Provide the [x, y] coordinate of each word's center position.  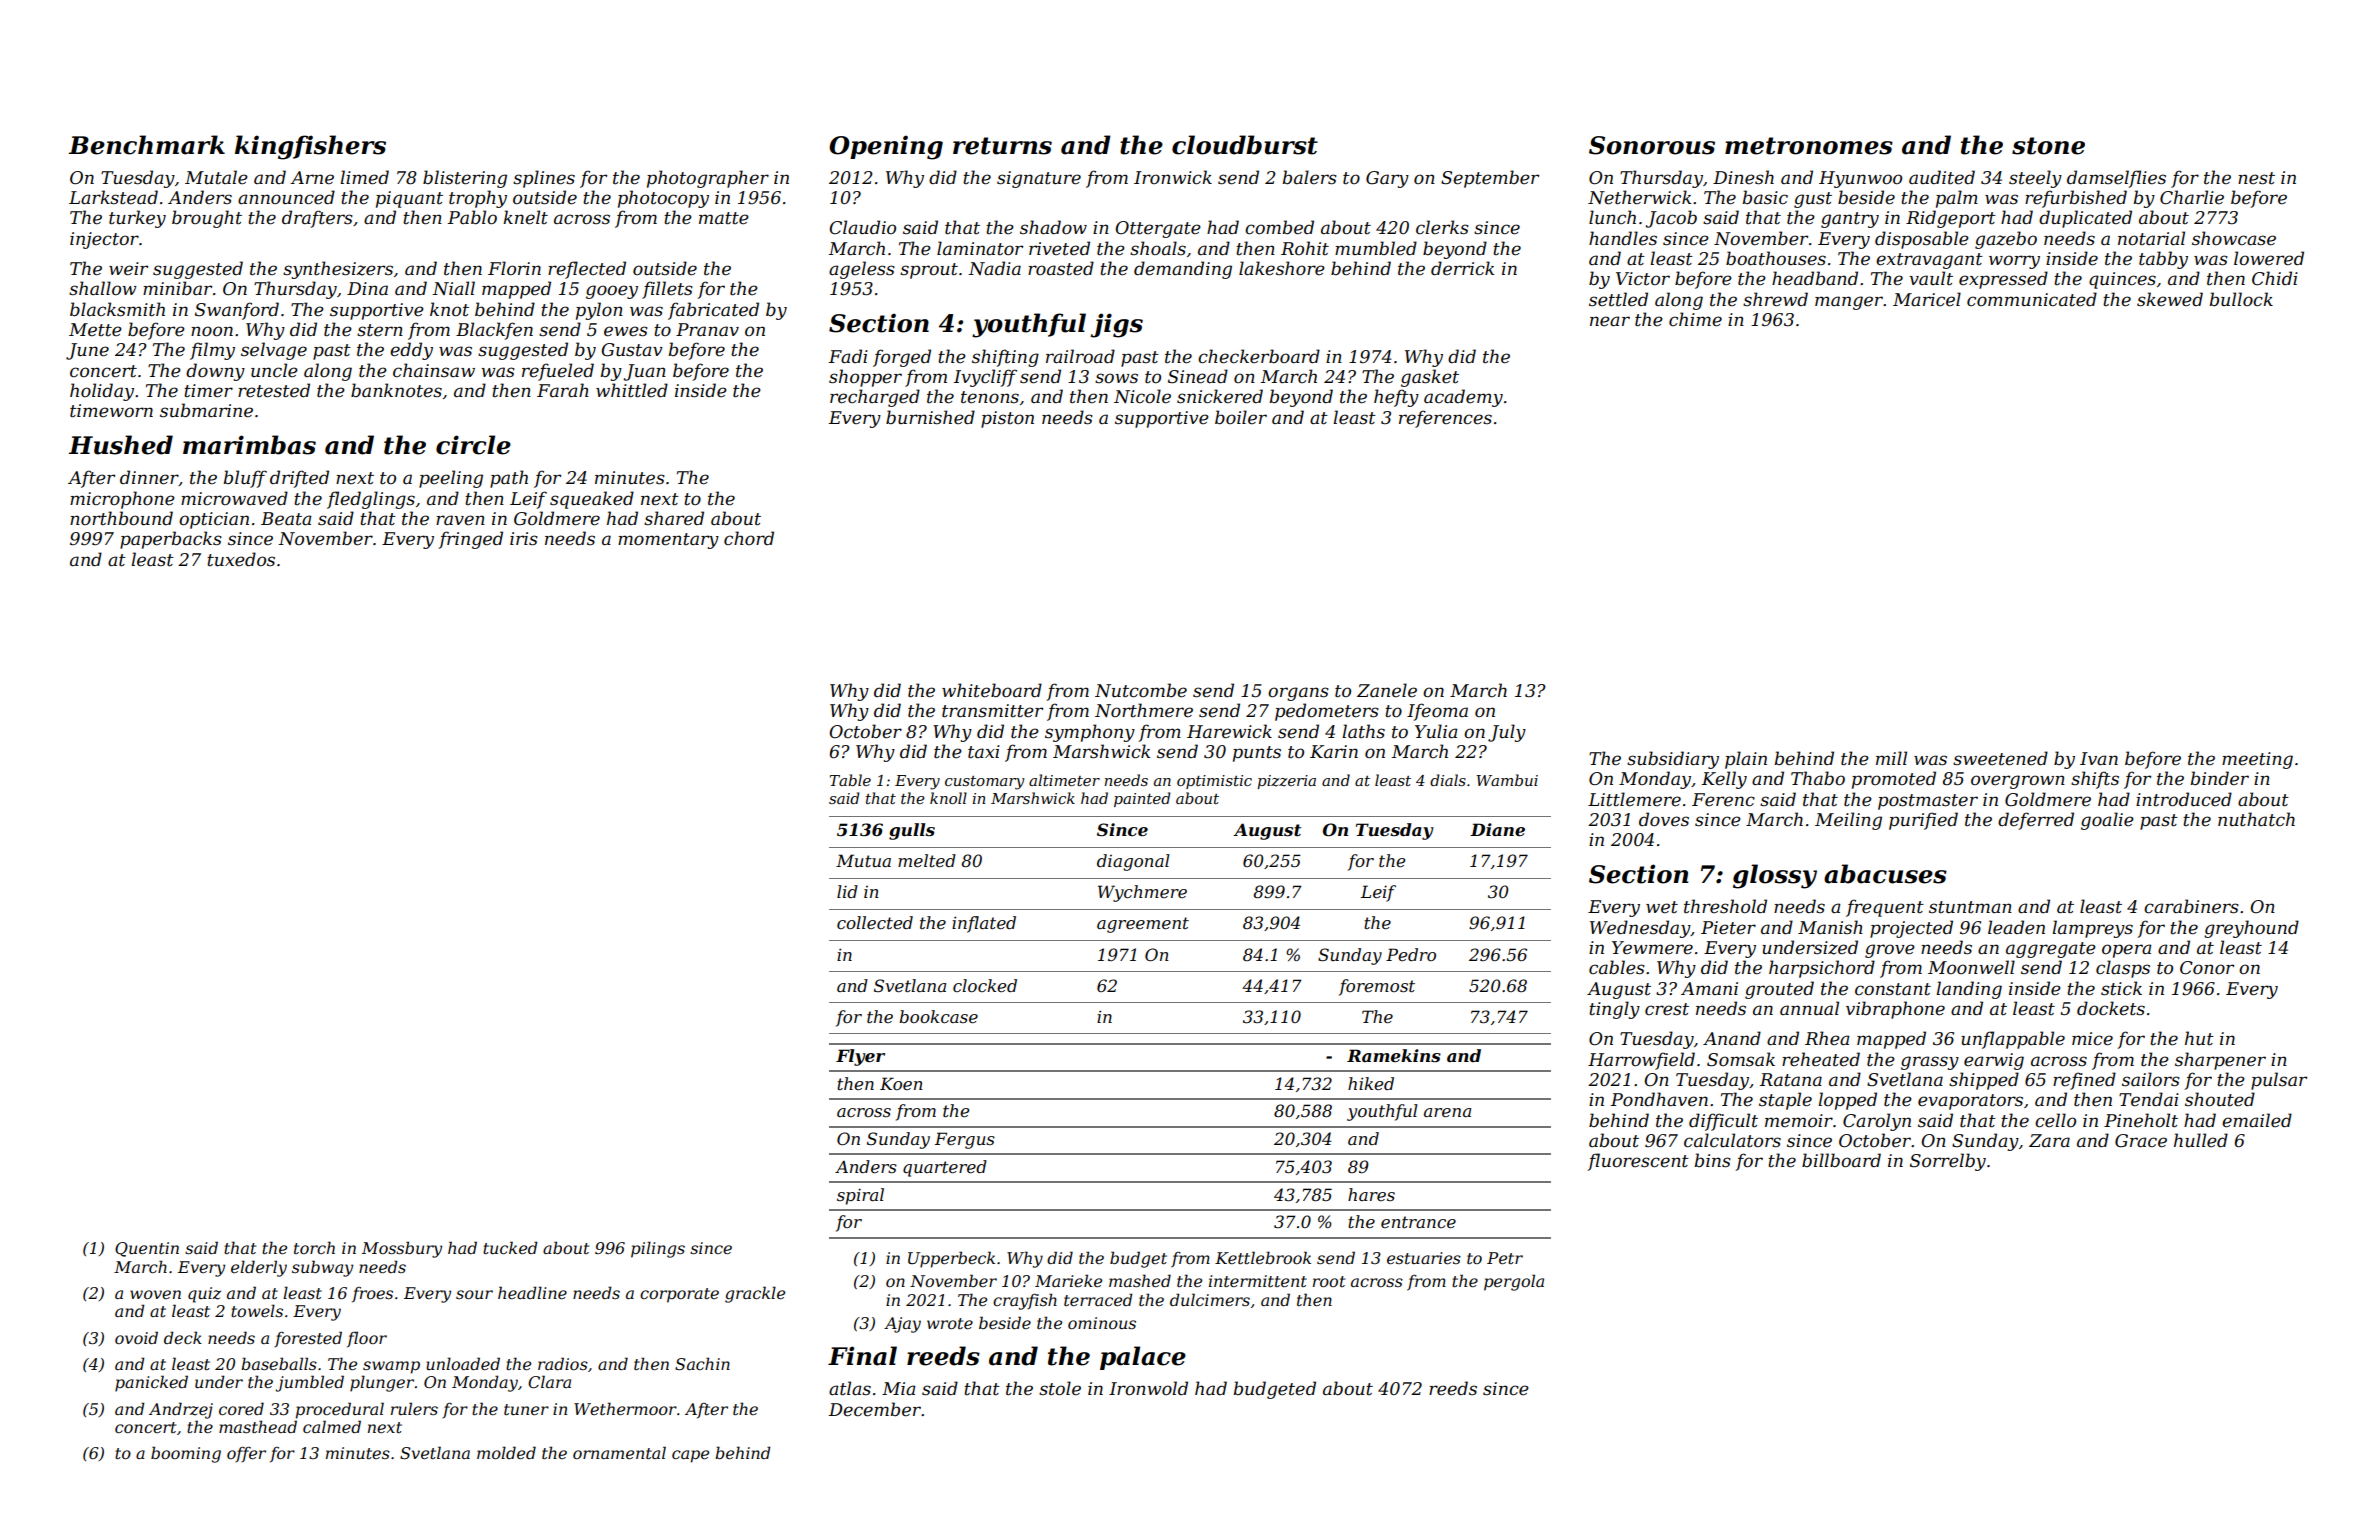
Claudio [862, 227]
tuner [526, 1409]
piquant [409, 199]
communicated [2032, 299]
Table [850, 780]
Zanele [1387, 690]
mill [1891, 758]
